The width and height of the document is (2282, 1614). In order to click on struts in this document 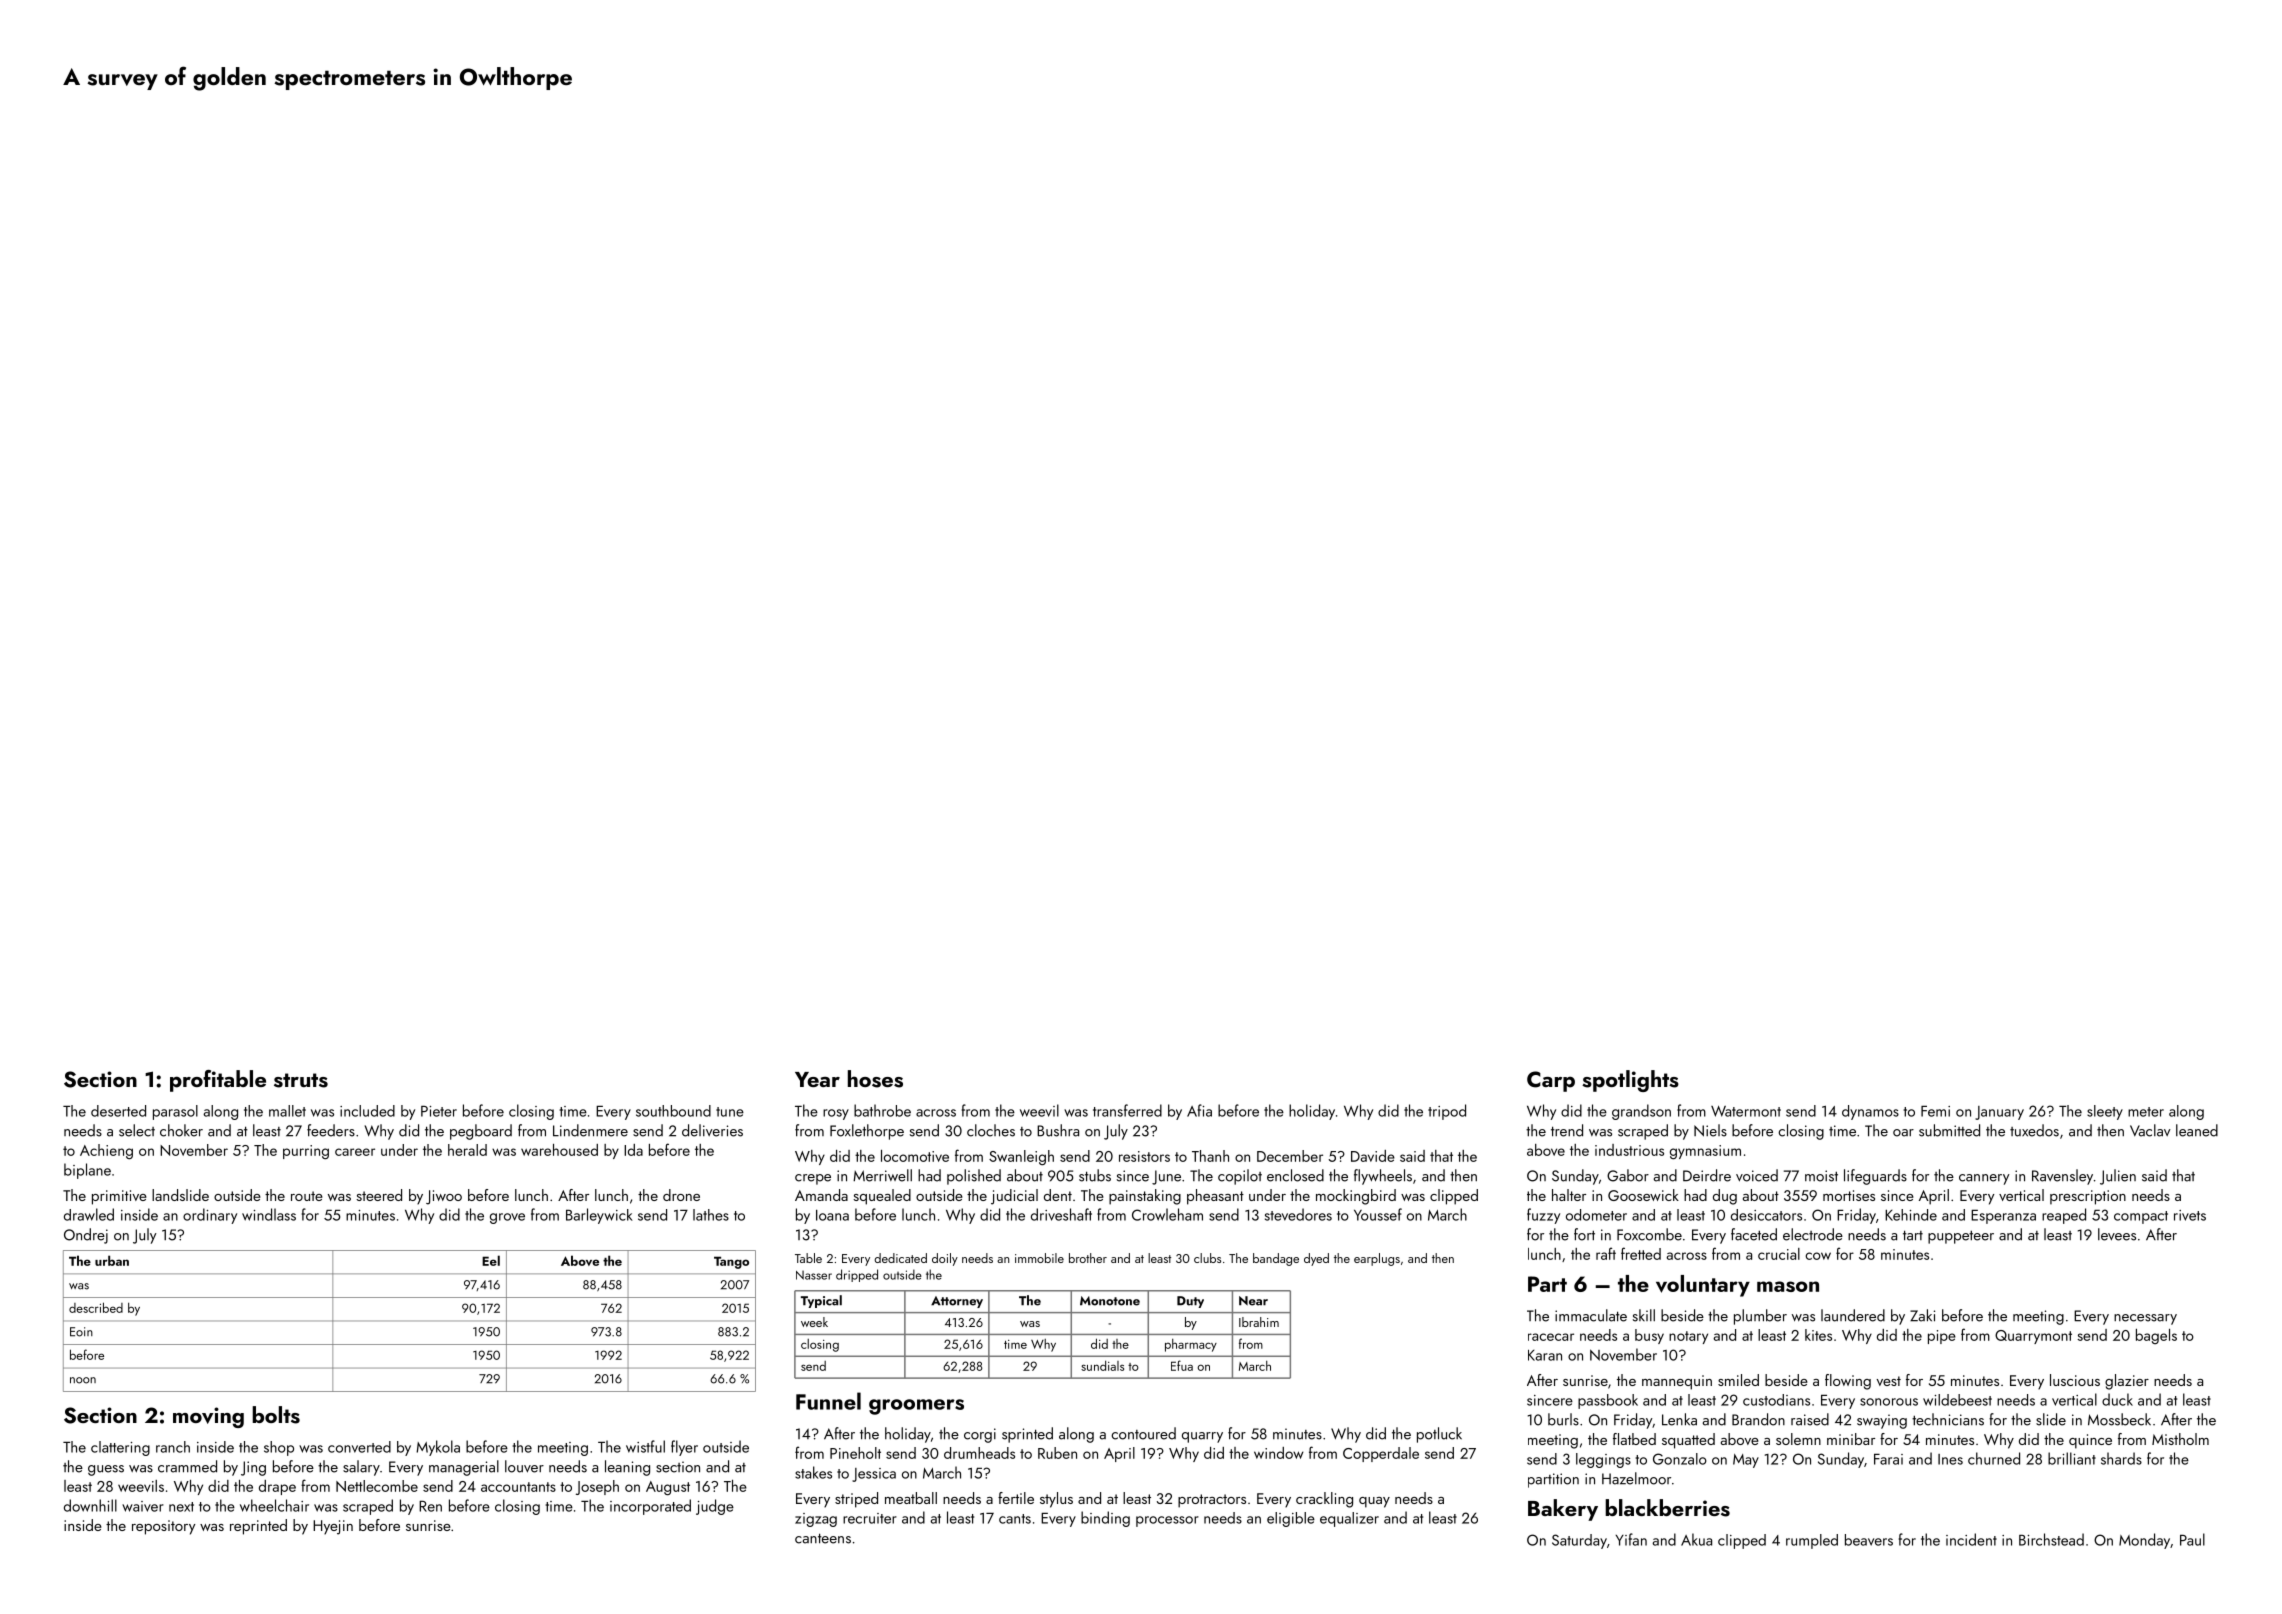, I will do `click(301, 1080)`.
